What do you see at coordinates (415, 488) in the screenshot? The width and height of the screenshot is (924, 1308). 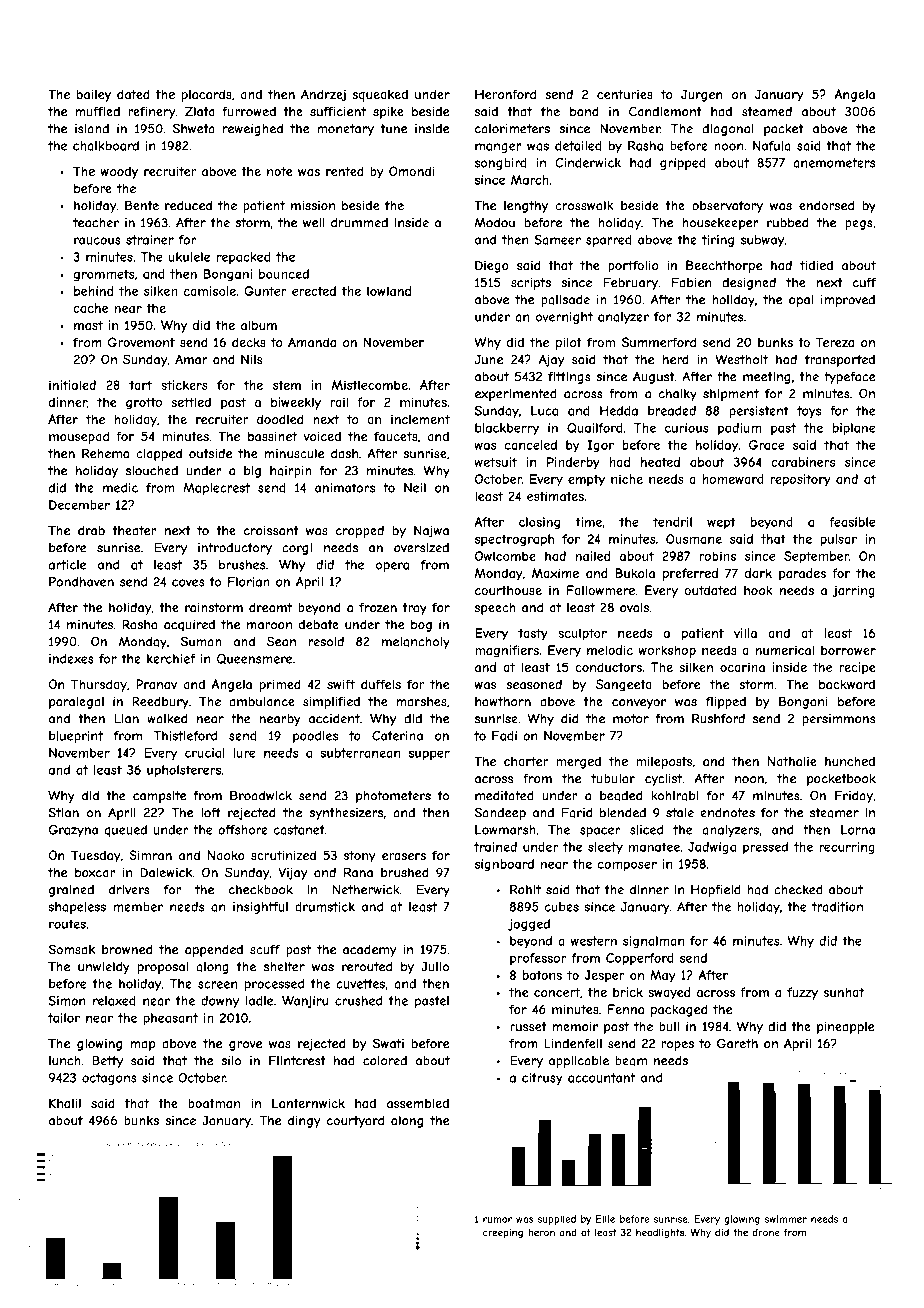 I see `Neil` at bounding box center [415, 488].
